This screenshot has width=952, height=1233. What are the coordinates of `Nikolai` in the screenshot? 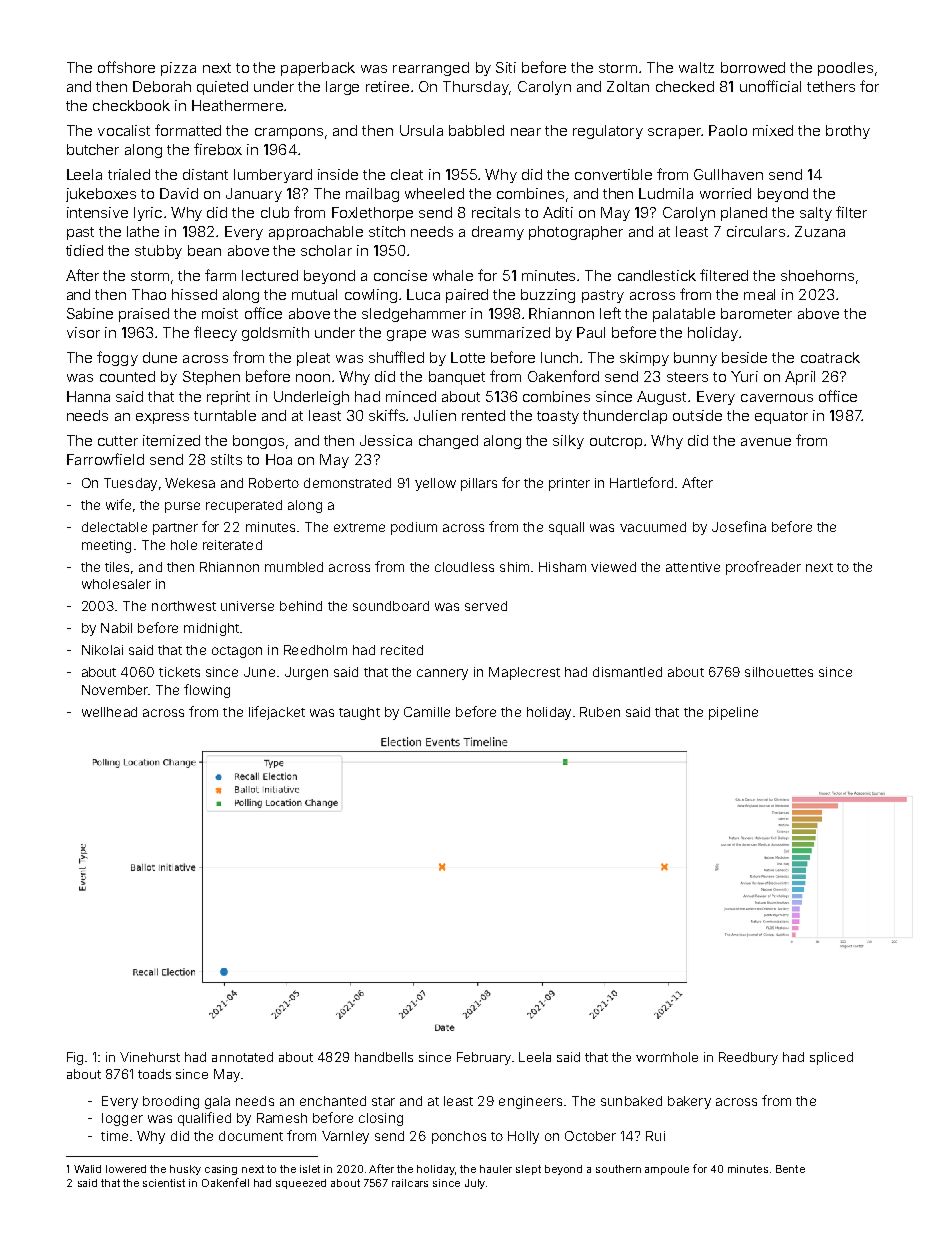 It's located at (102, 650).
